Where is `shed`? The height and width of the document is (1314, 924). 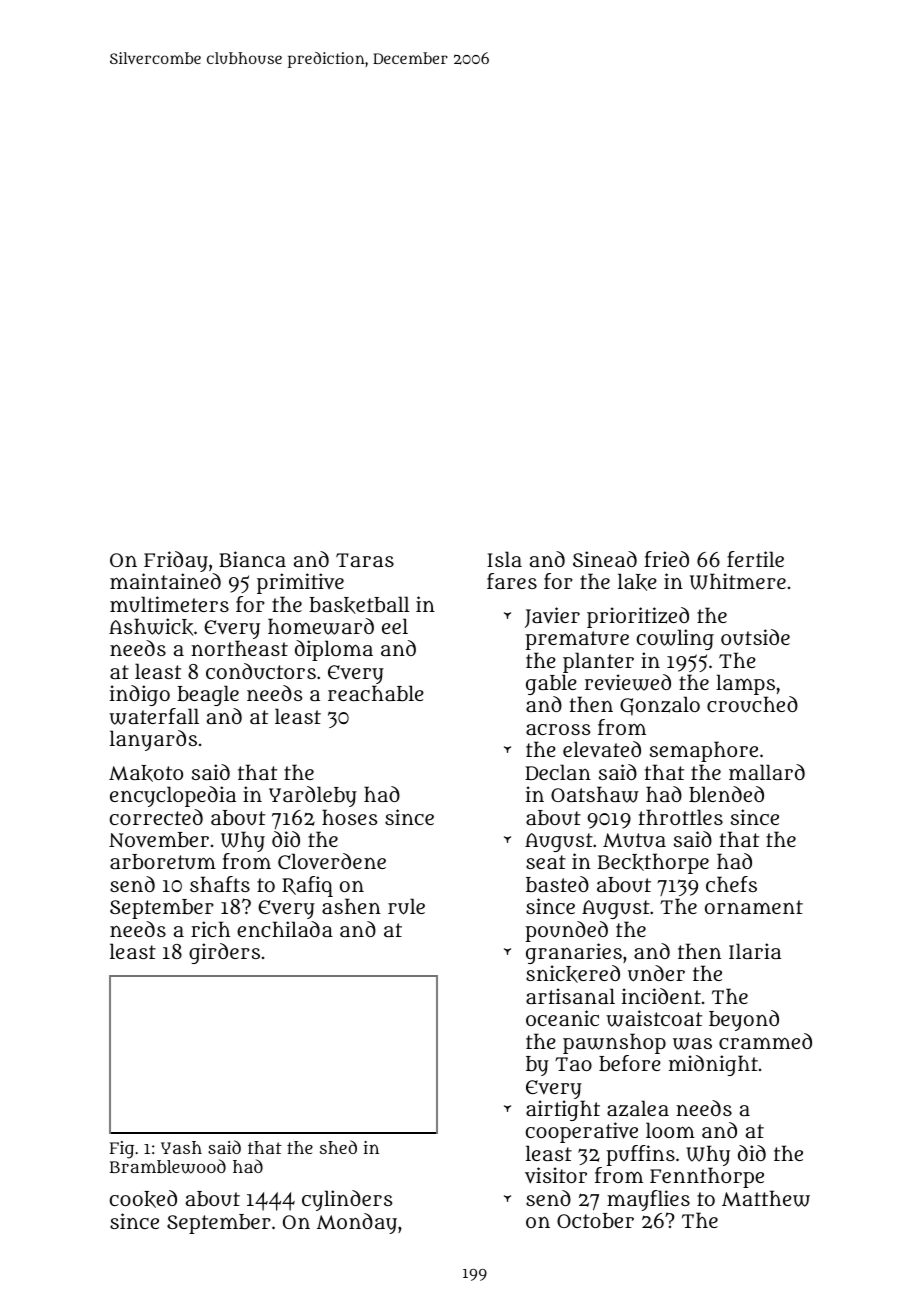
shed is located at coordinates (338, 1147).
